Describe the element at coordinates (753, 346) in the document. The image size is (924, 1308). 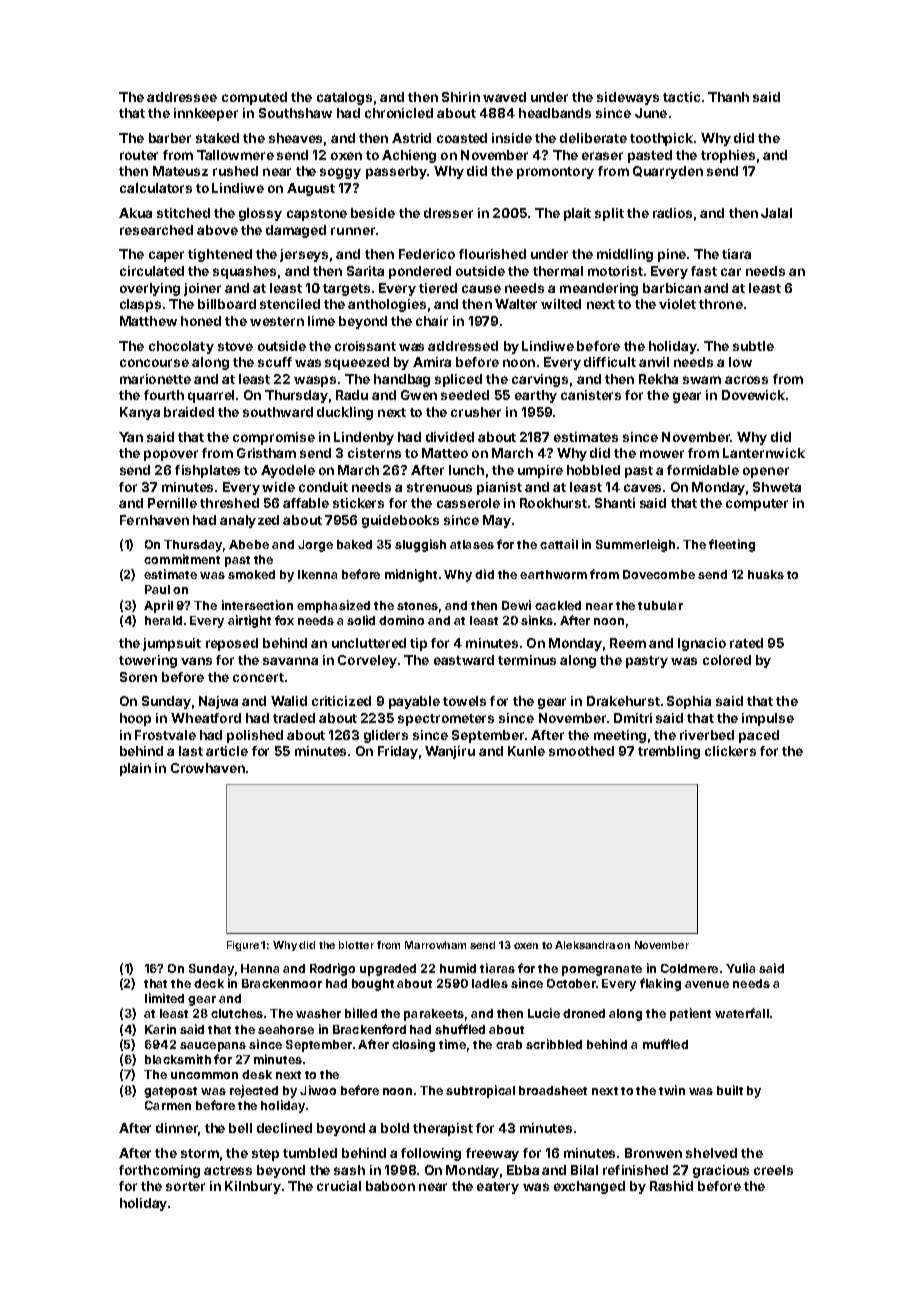
I see `subtle` at that location.
